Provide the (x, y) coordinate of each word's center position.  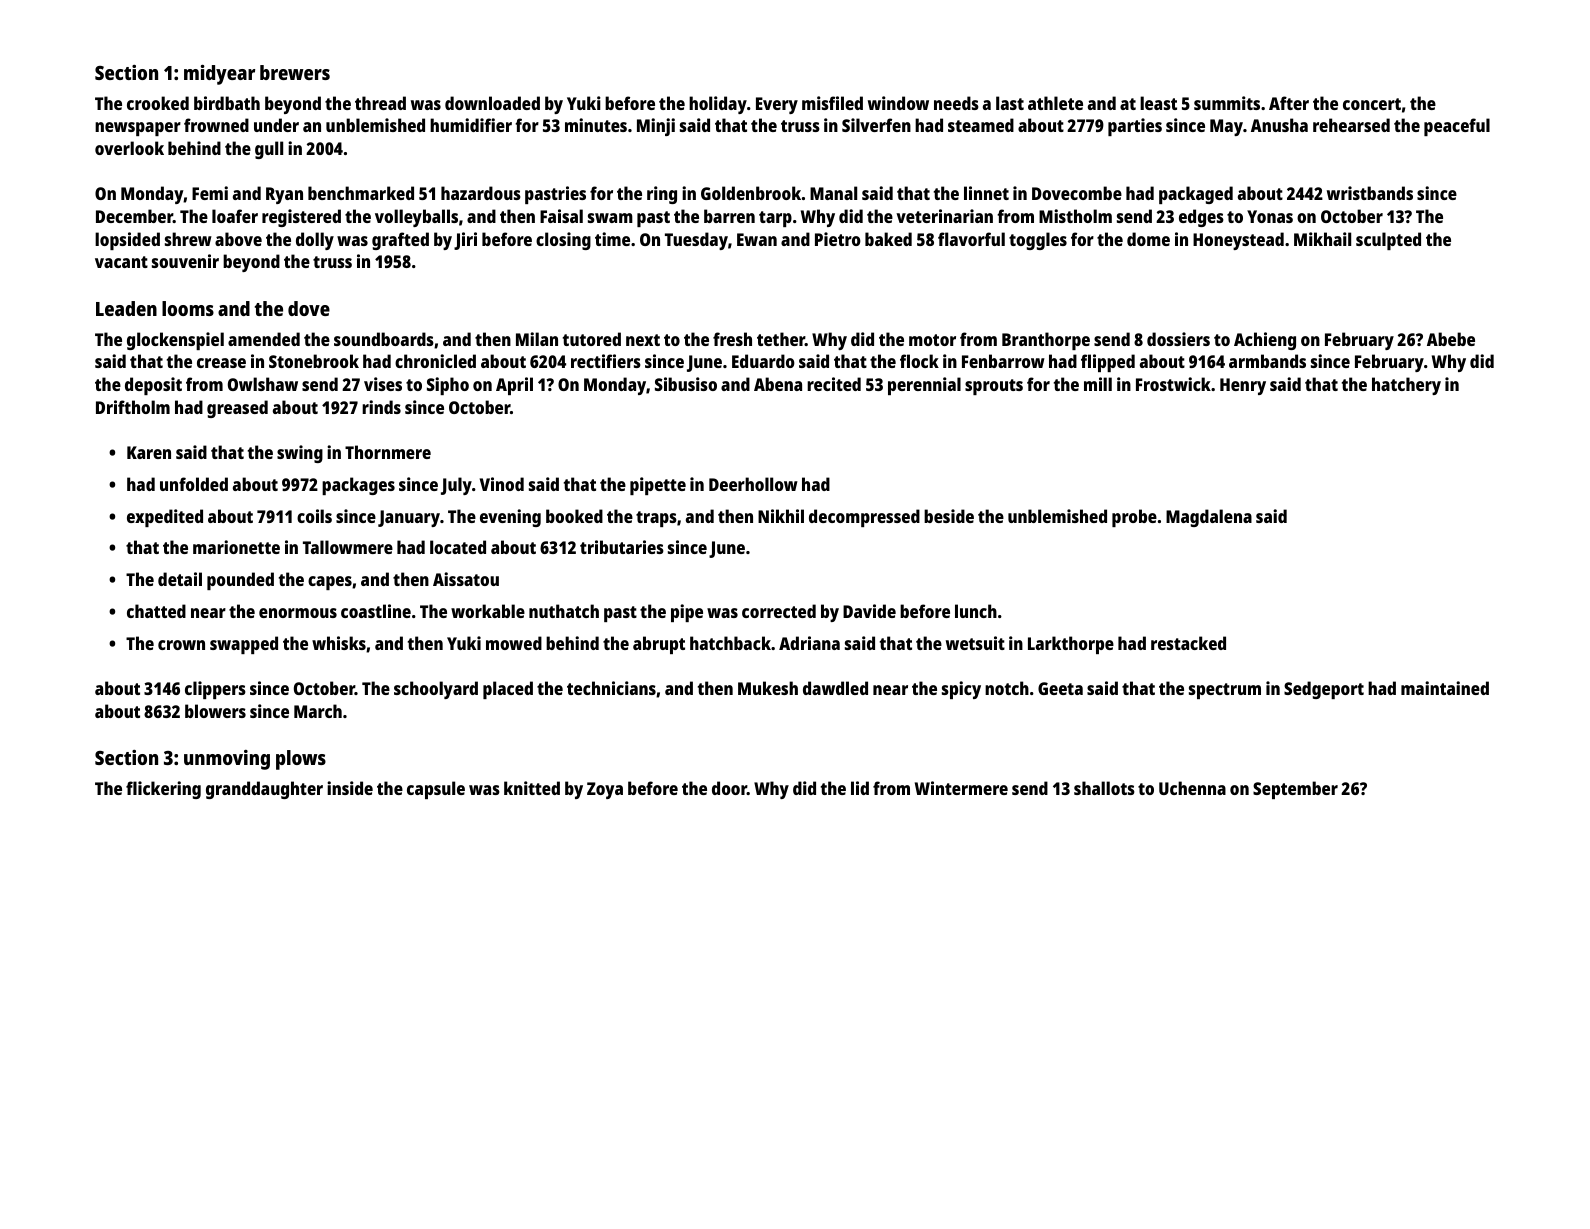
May (1226, 127)
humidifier (471, 125)
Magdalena (1209, 518)
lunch (976, 611)
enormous (298, 613)
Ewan (757, 239)
